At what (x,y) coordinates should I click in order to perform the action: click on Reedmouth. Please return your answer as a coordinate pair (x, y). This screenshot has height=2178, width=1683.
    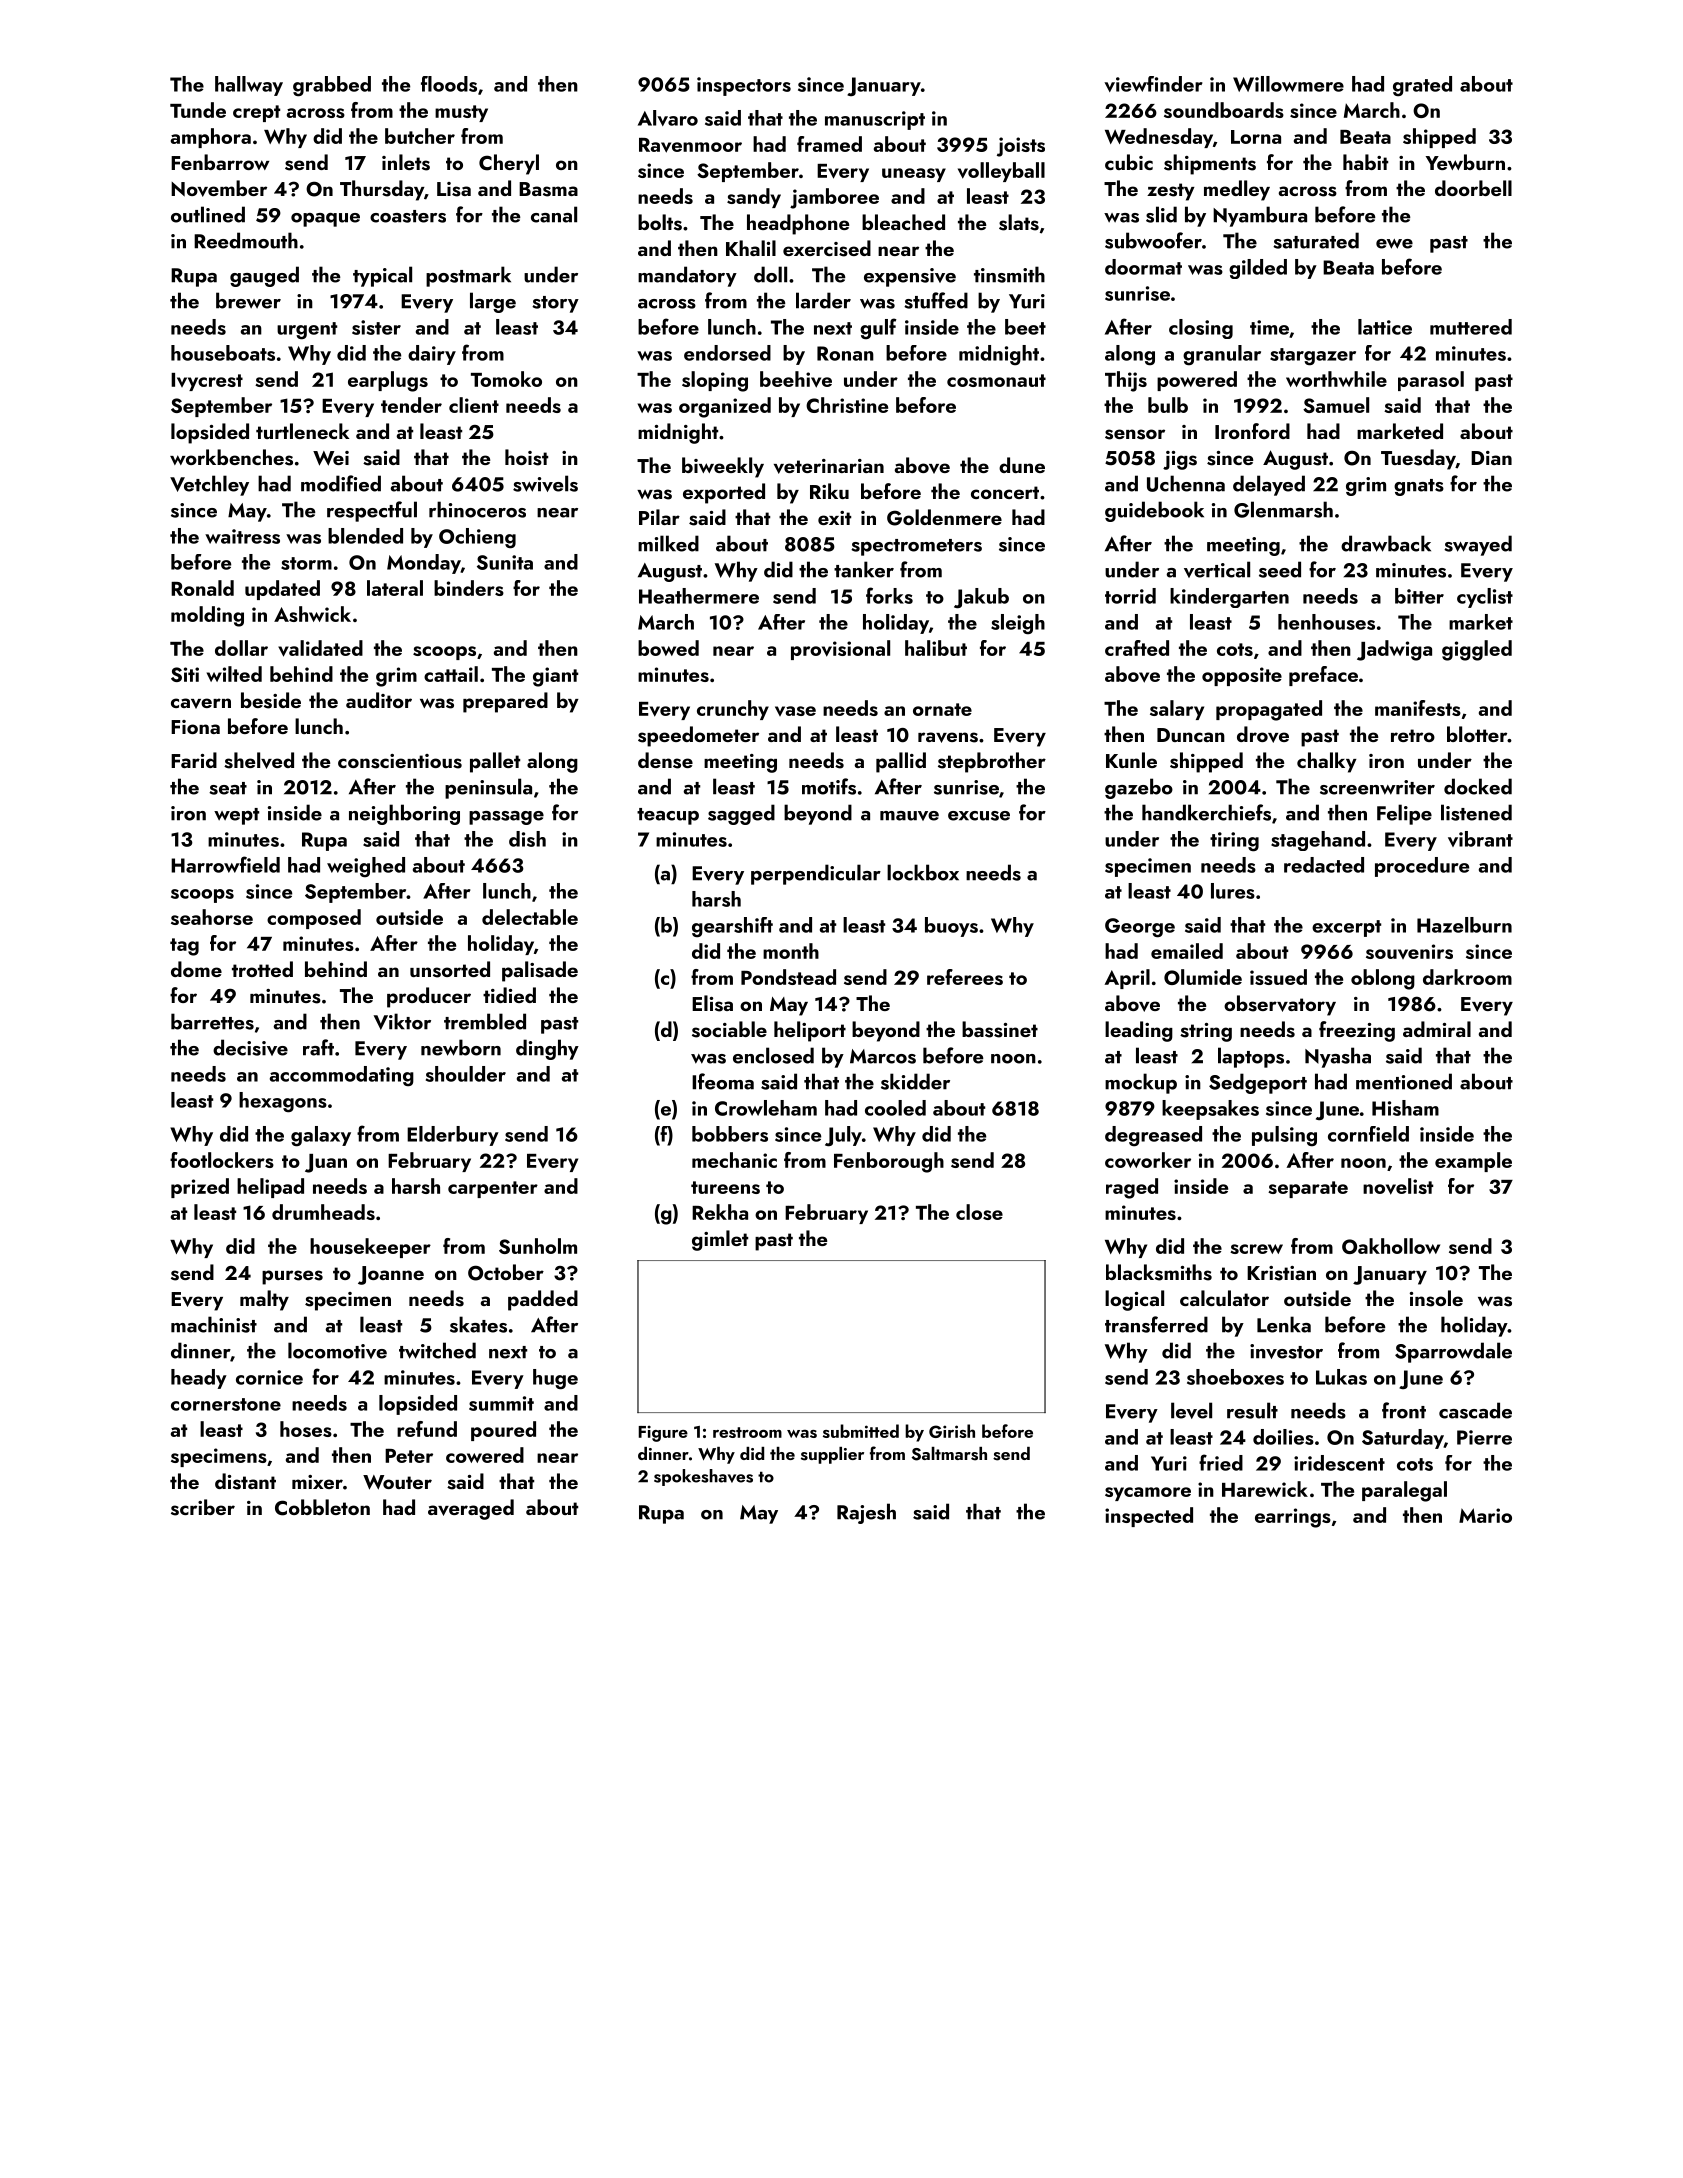
    Looking at the image, I should click on (246, 240).
